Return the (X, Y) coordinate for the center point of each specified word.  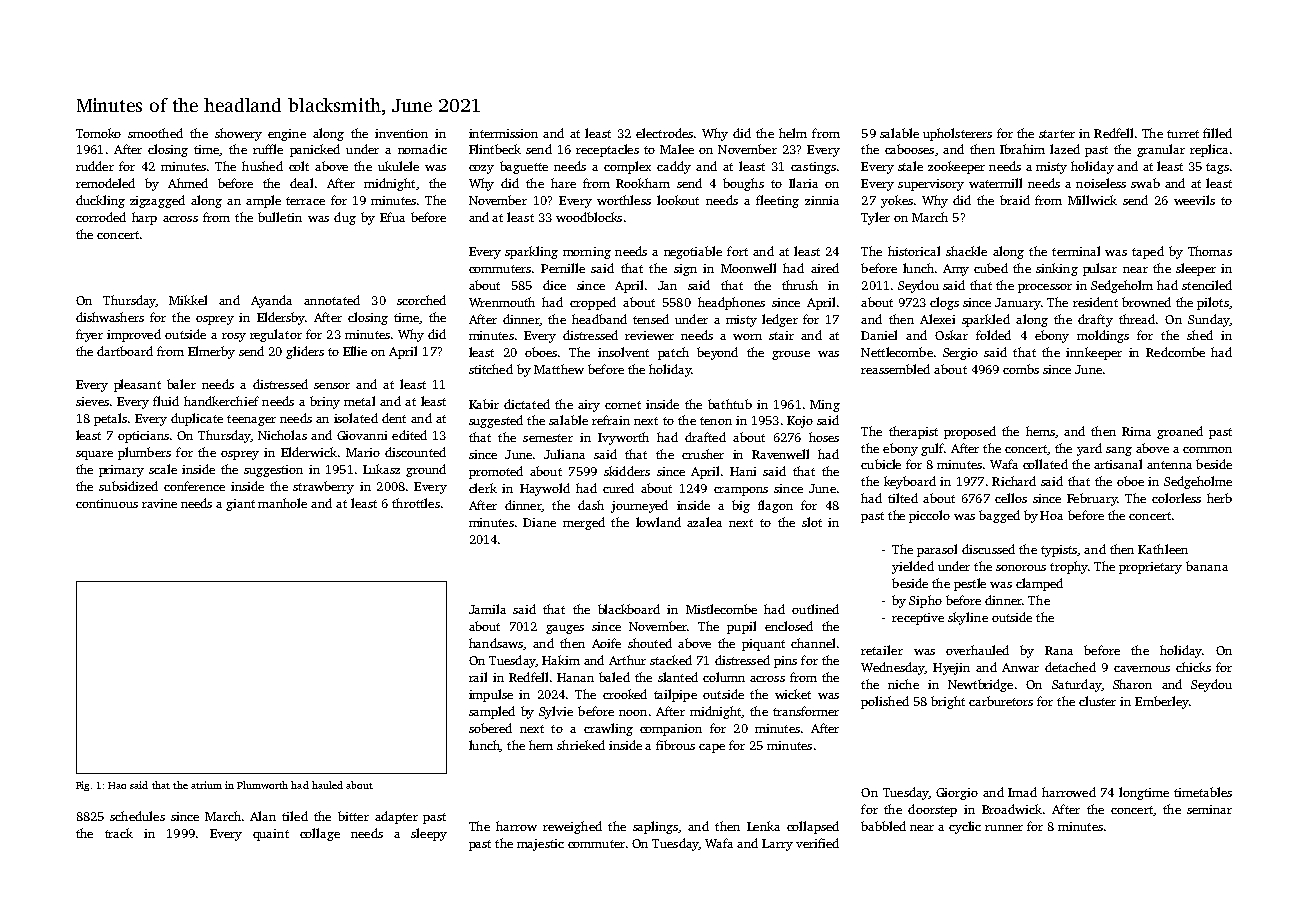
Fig (82, 786)
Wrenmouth (502, 302)
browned (1146, 302)
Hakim (561, 660)
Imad (1022, 792)
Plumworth (262, 785)
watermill (995, 183)
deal (301, 183)
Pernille (563, 268)
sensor (332, 386)
